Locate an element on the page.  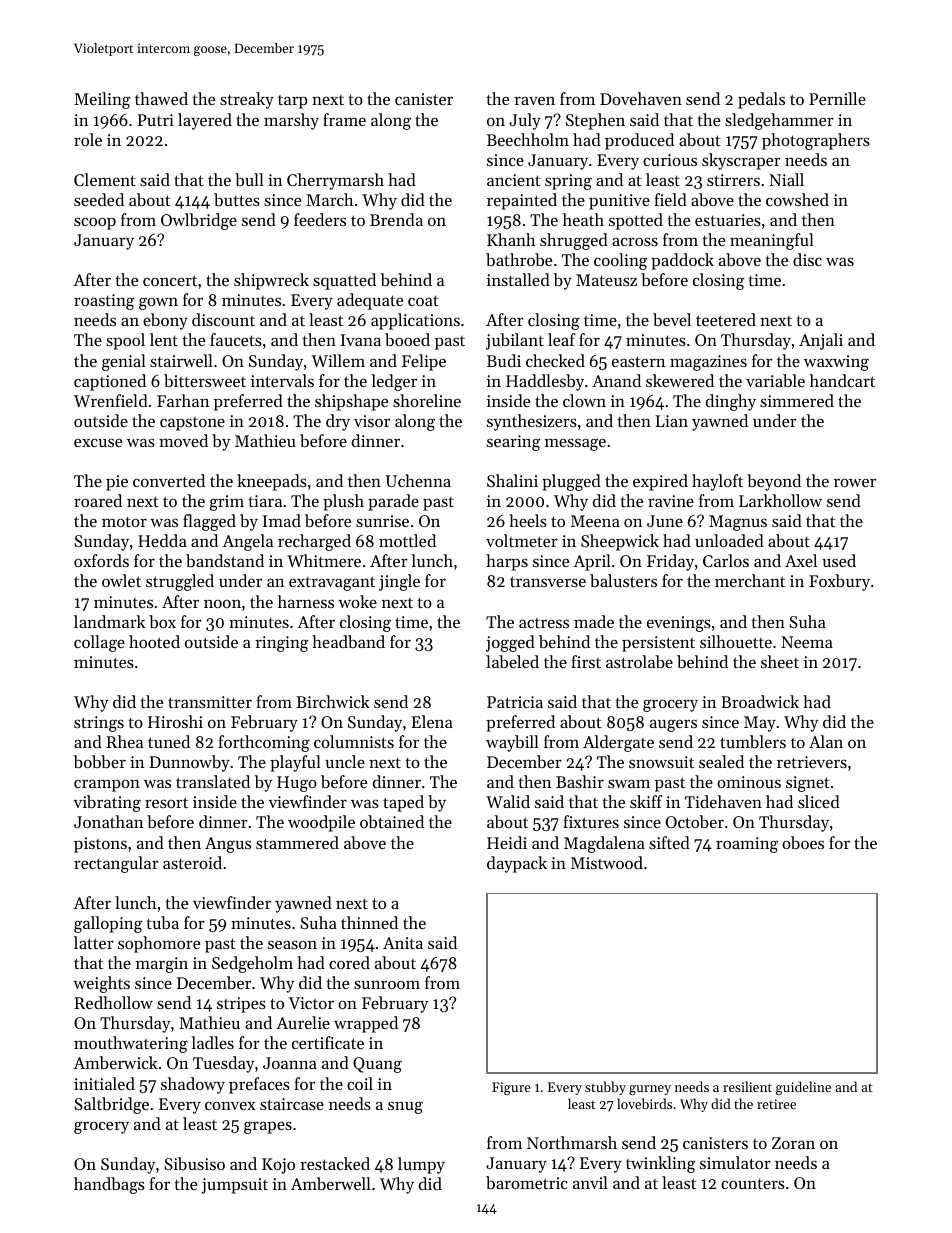
intervals is located at coordinates (282, 380).
